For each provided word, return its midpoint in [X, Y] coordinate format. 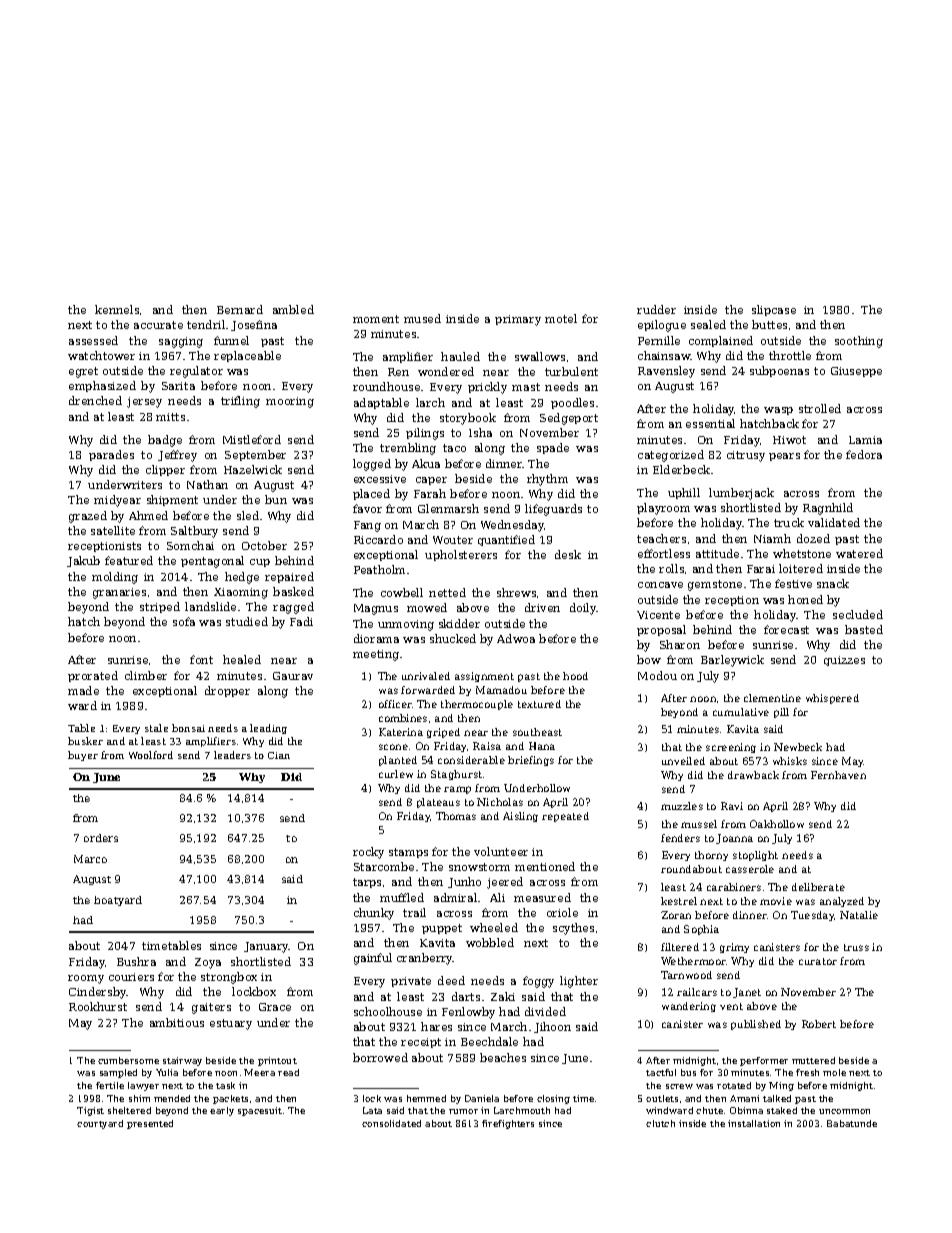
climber [146, 675]
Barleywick [732, 661]
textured [539, 704]
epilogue [662, 326]
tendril [206, 324]
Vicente [658, 615]
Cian [279, 755]
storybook [468, 419]
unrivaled [426, 676]
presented [150, 1124]
